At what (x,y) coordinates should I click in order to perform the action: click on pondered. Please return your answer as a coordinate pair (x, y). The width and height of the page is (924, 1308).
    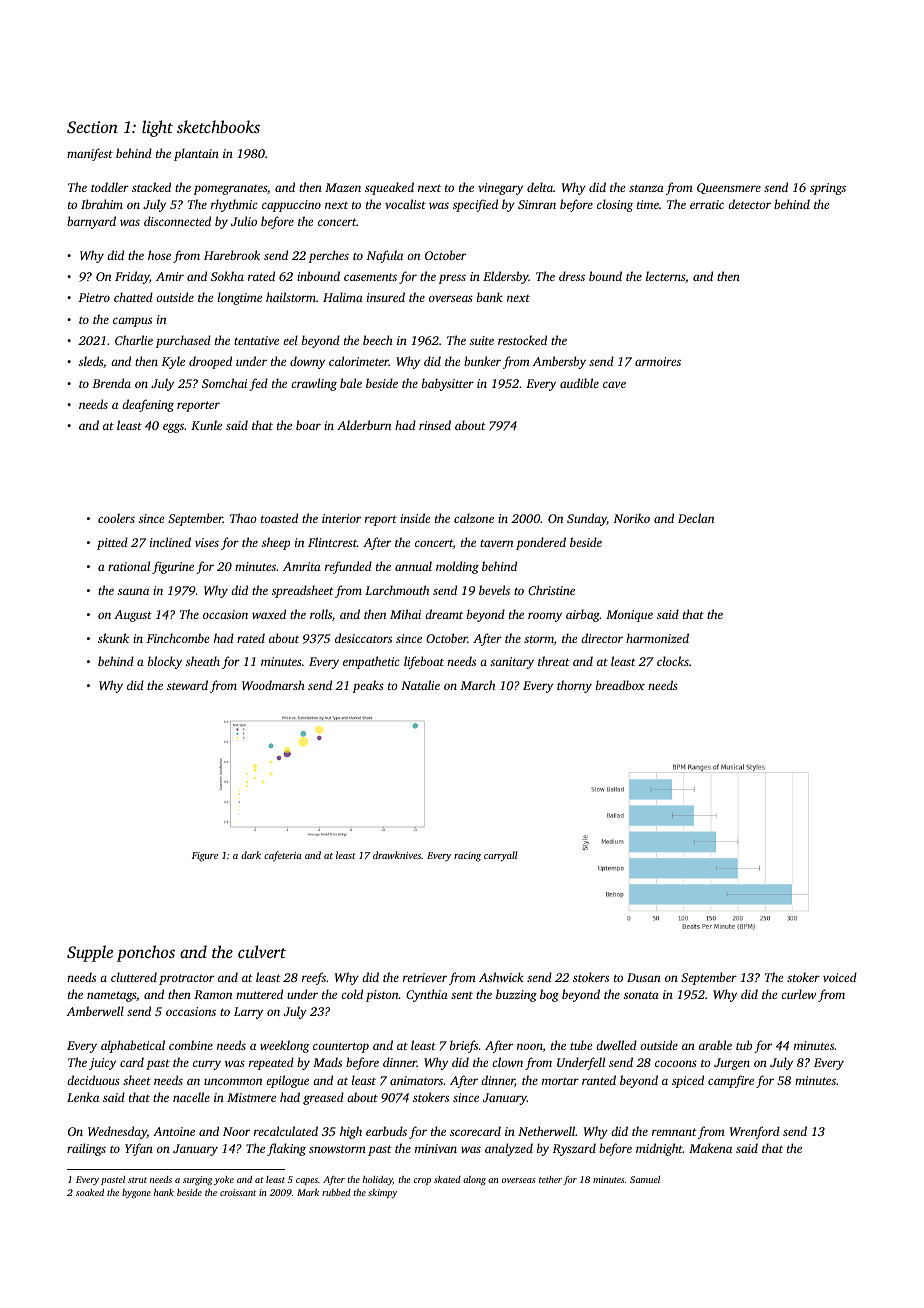
    Looking at the image, I should click on (541, 543).
